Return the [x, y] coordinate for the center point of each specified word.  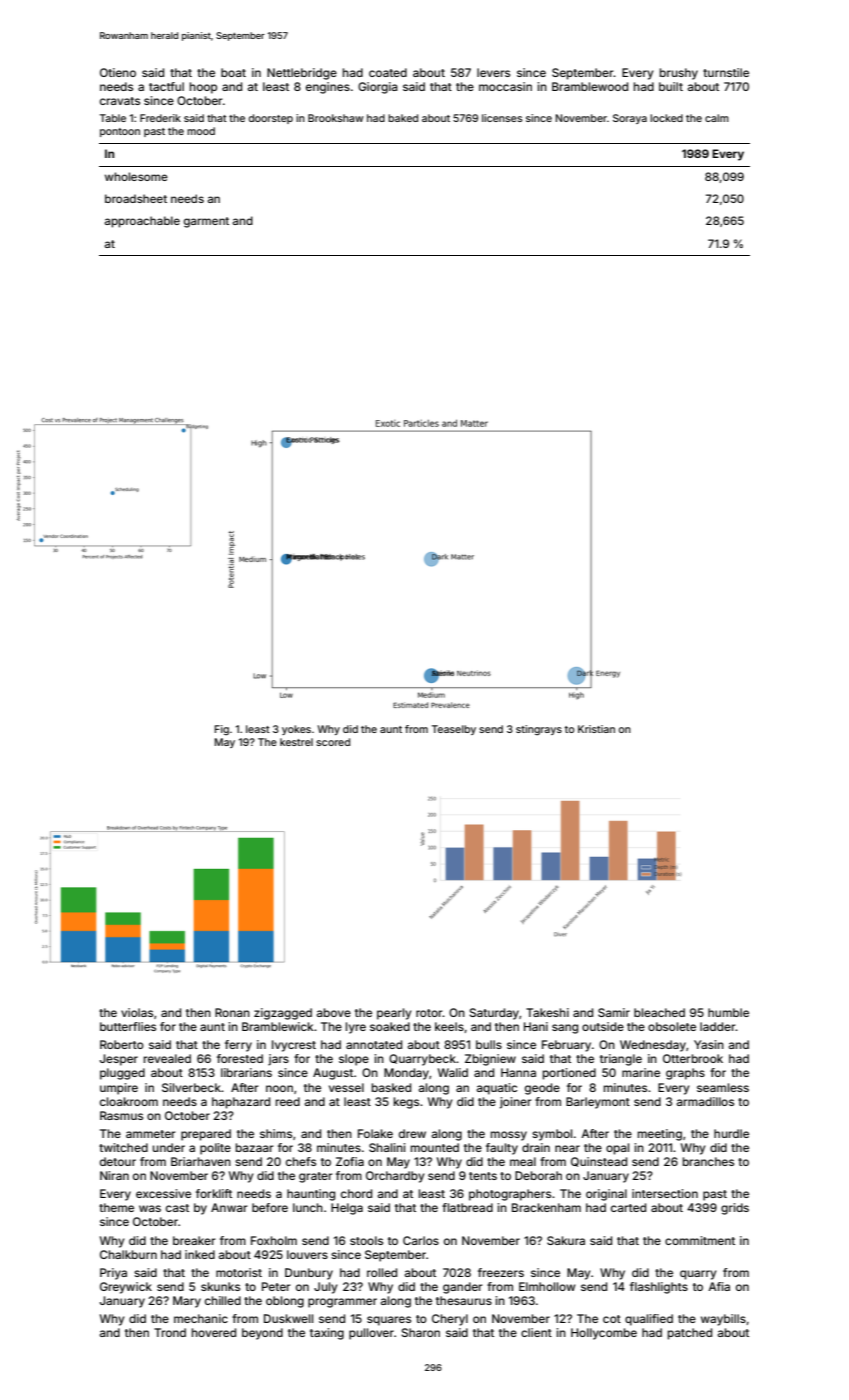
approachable [142, 222]
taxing [327, 1334]
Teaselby [454, 730]
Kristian [596, 729]
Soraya [630, 119]
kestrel [296, 742]
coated [388, 72]
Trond [170, 1332]
